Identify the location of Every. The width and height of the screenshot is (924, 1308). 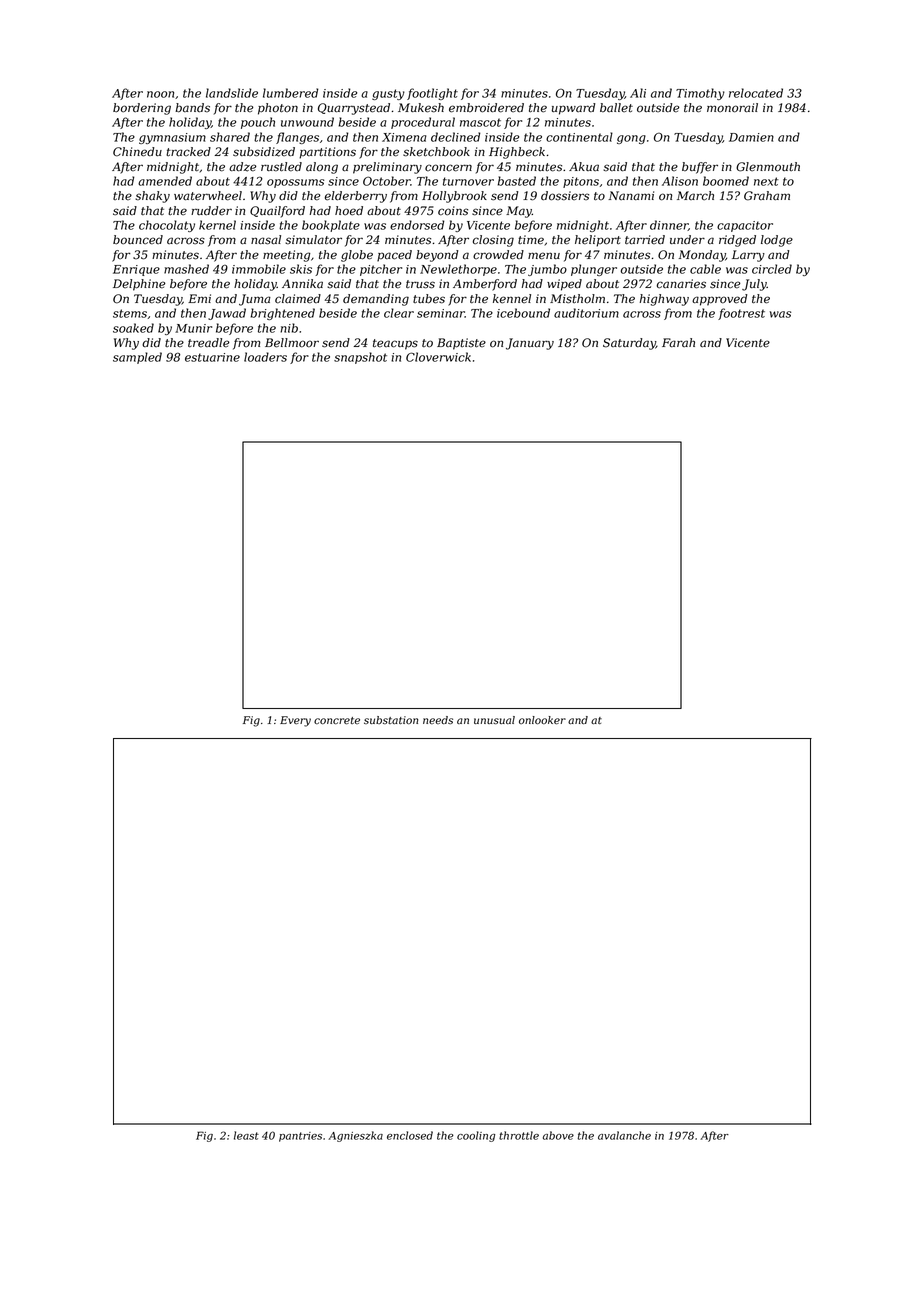
(295, 721).
